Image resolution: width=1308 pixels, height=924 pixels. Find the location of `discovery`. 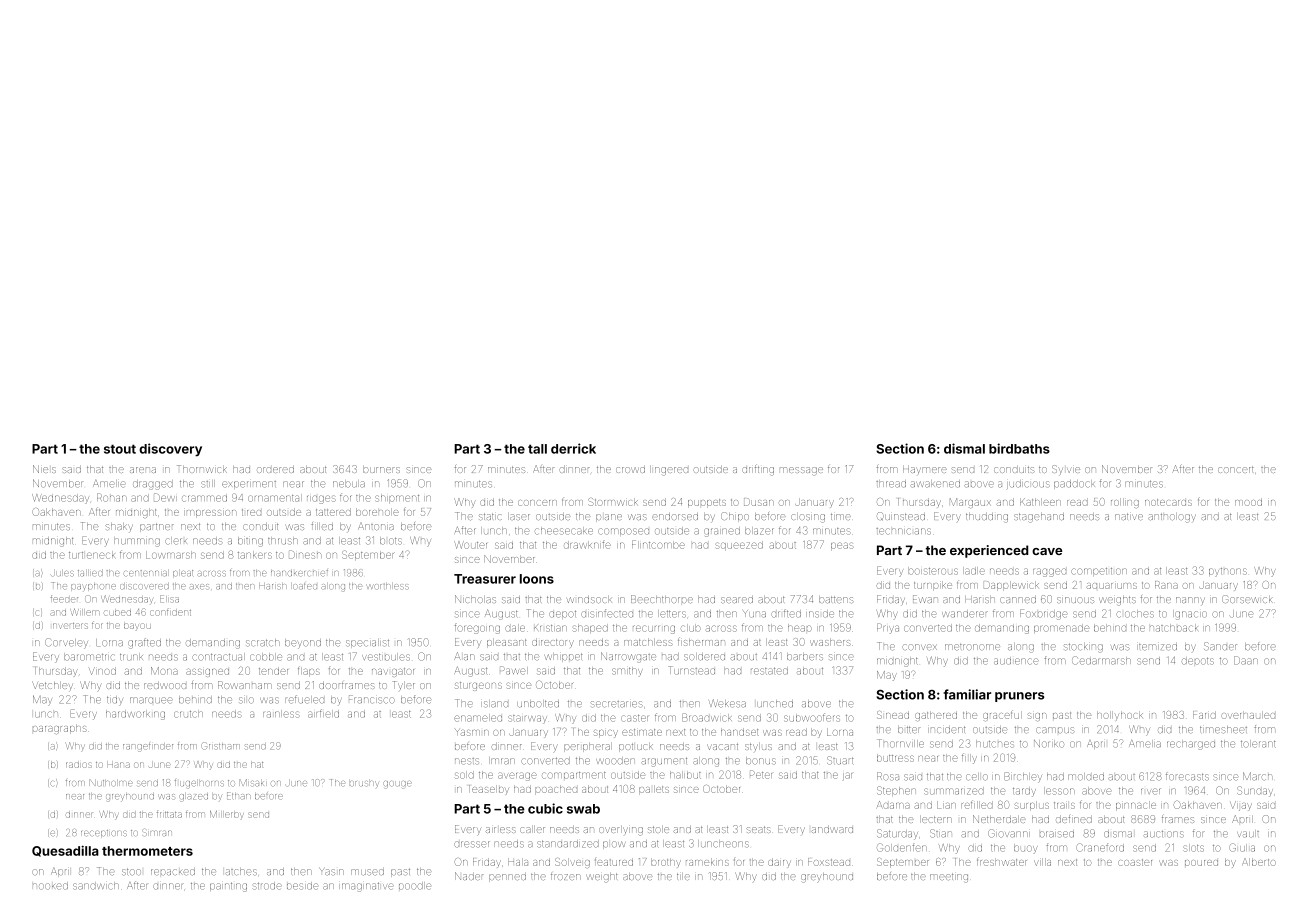

discovery is located at coordinates (170, 450).
